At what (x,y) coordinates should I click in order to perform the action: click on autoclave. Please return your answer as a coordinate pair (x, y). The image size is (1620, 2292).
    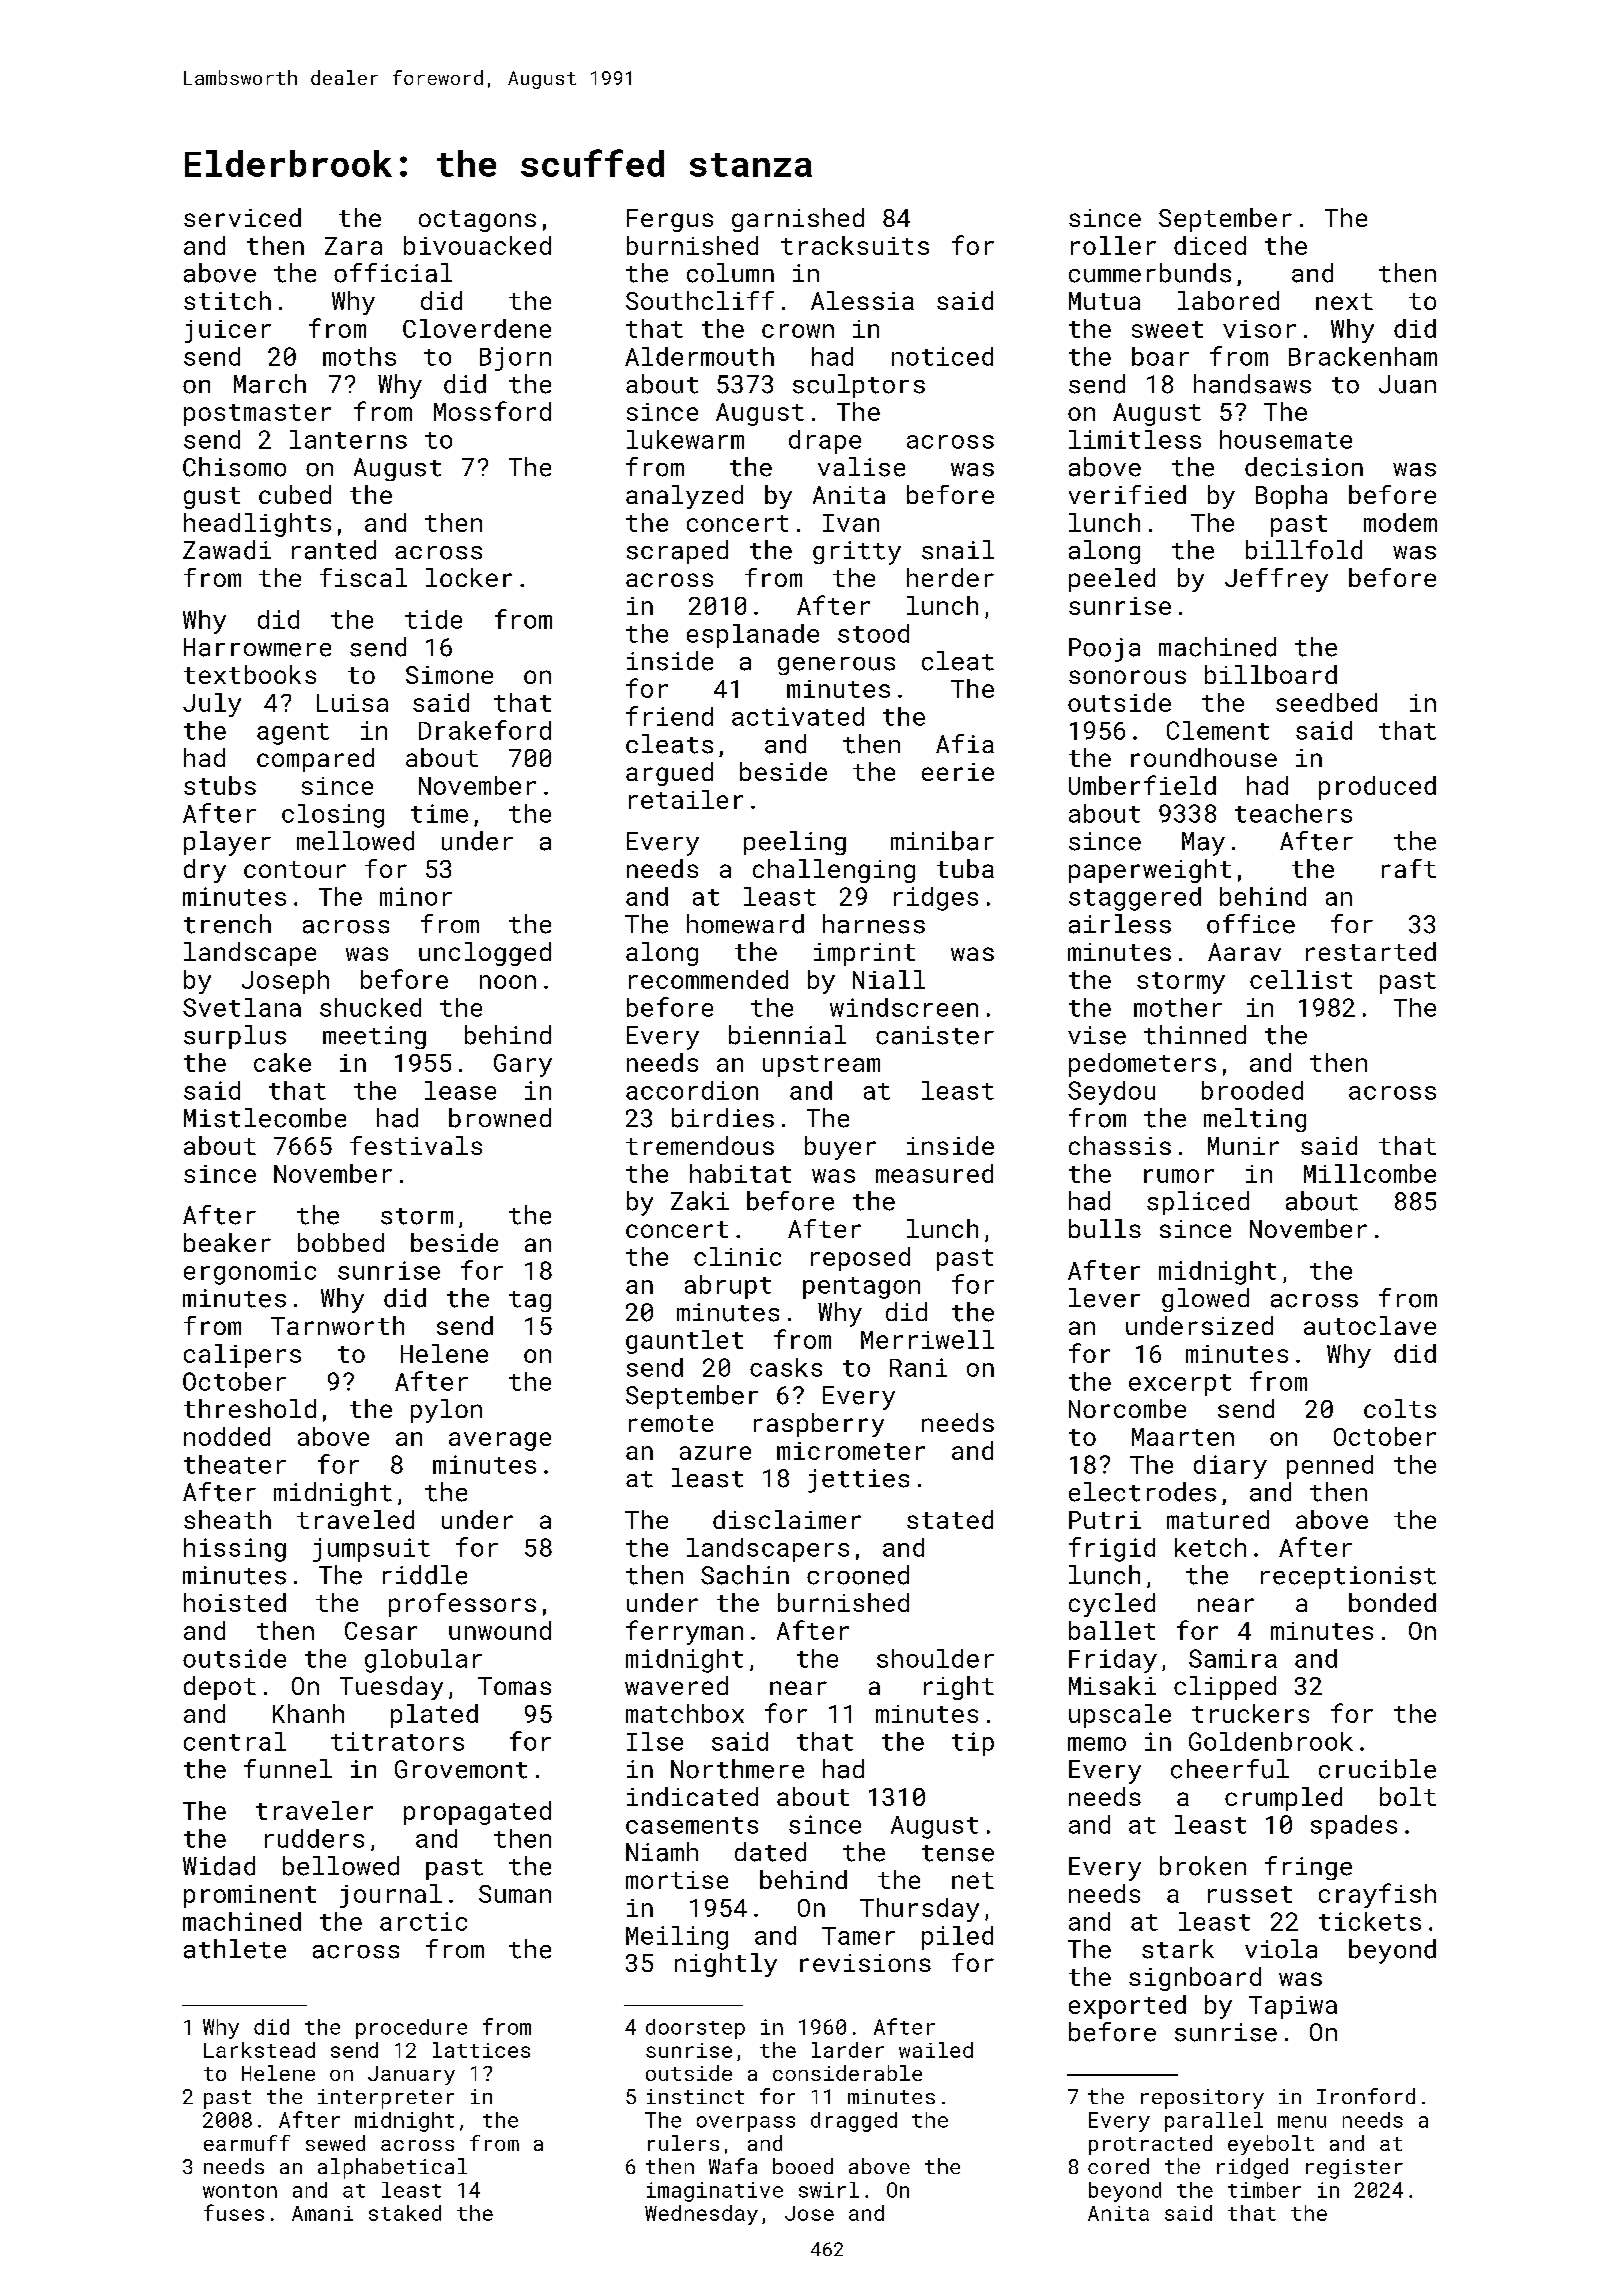
    Looking at the image, I should click on (1370, 1325).
